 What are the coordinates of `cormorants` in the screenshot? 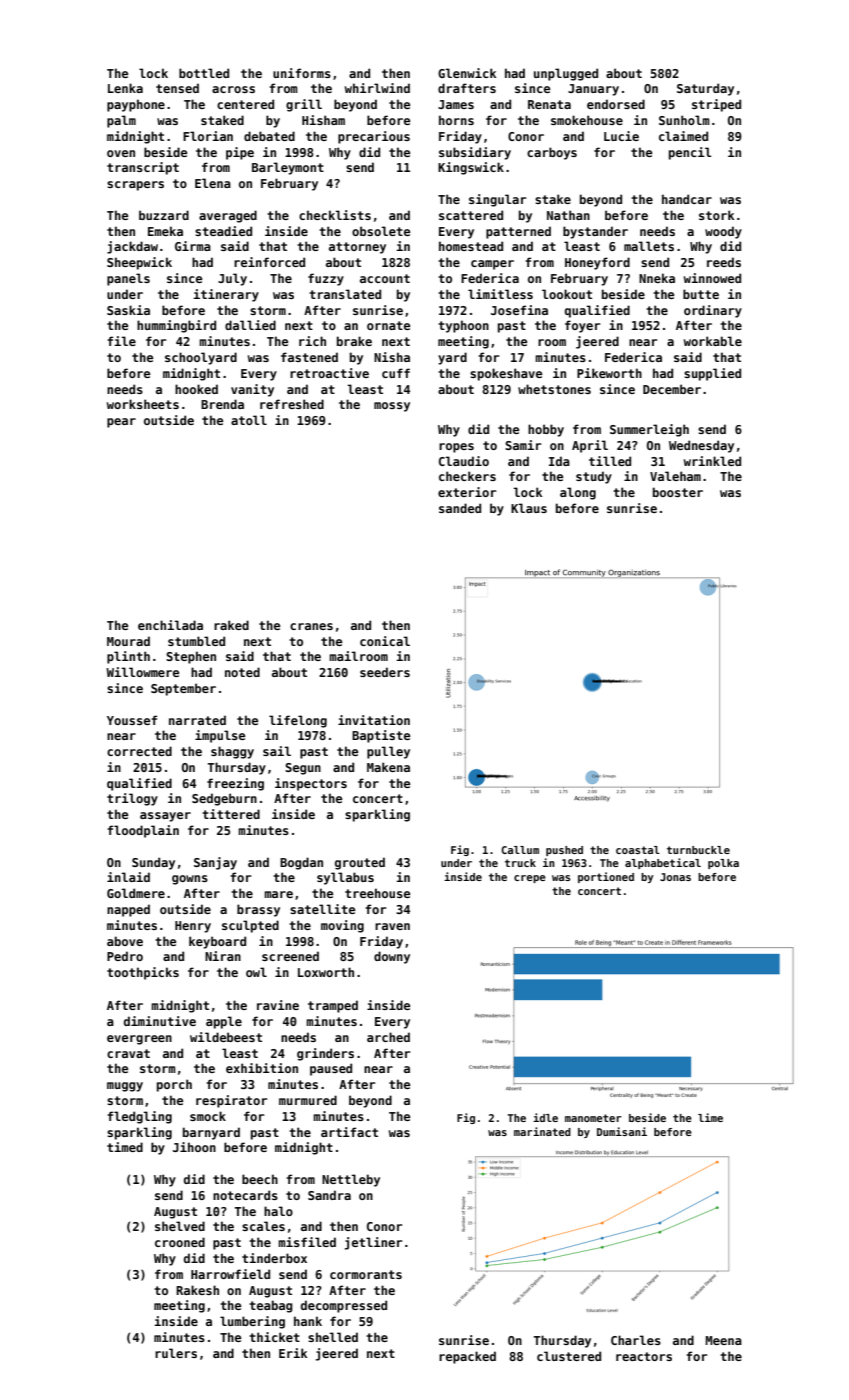 It's located at (366, 1274).
